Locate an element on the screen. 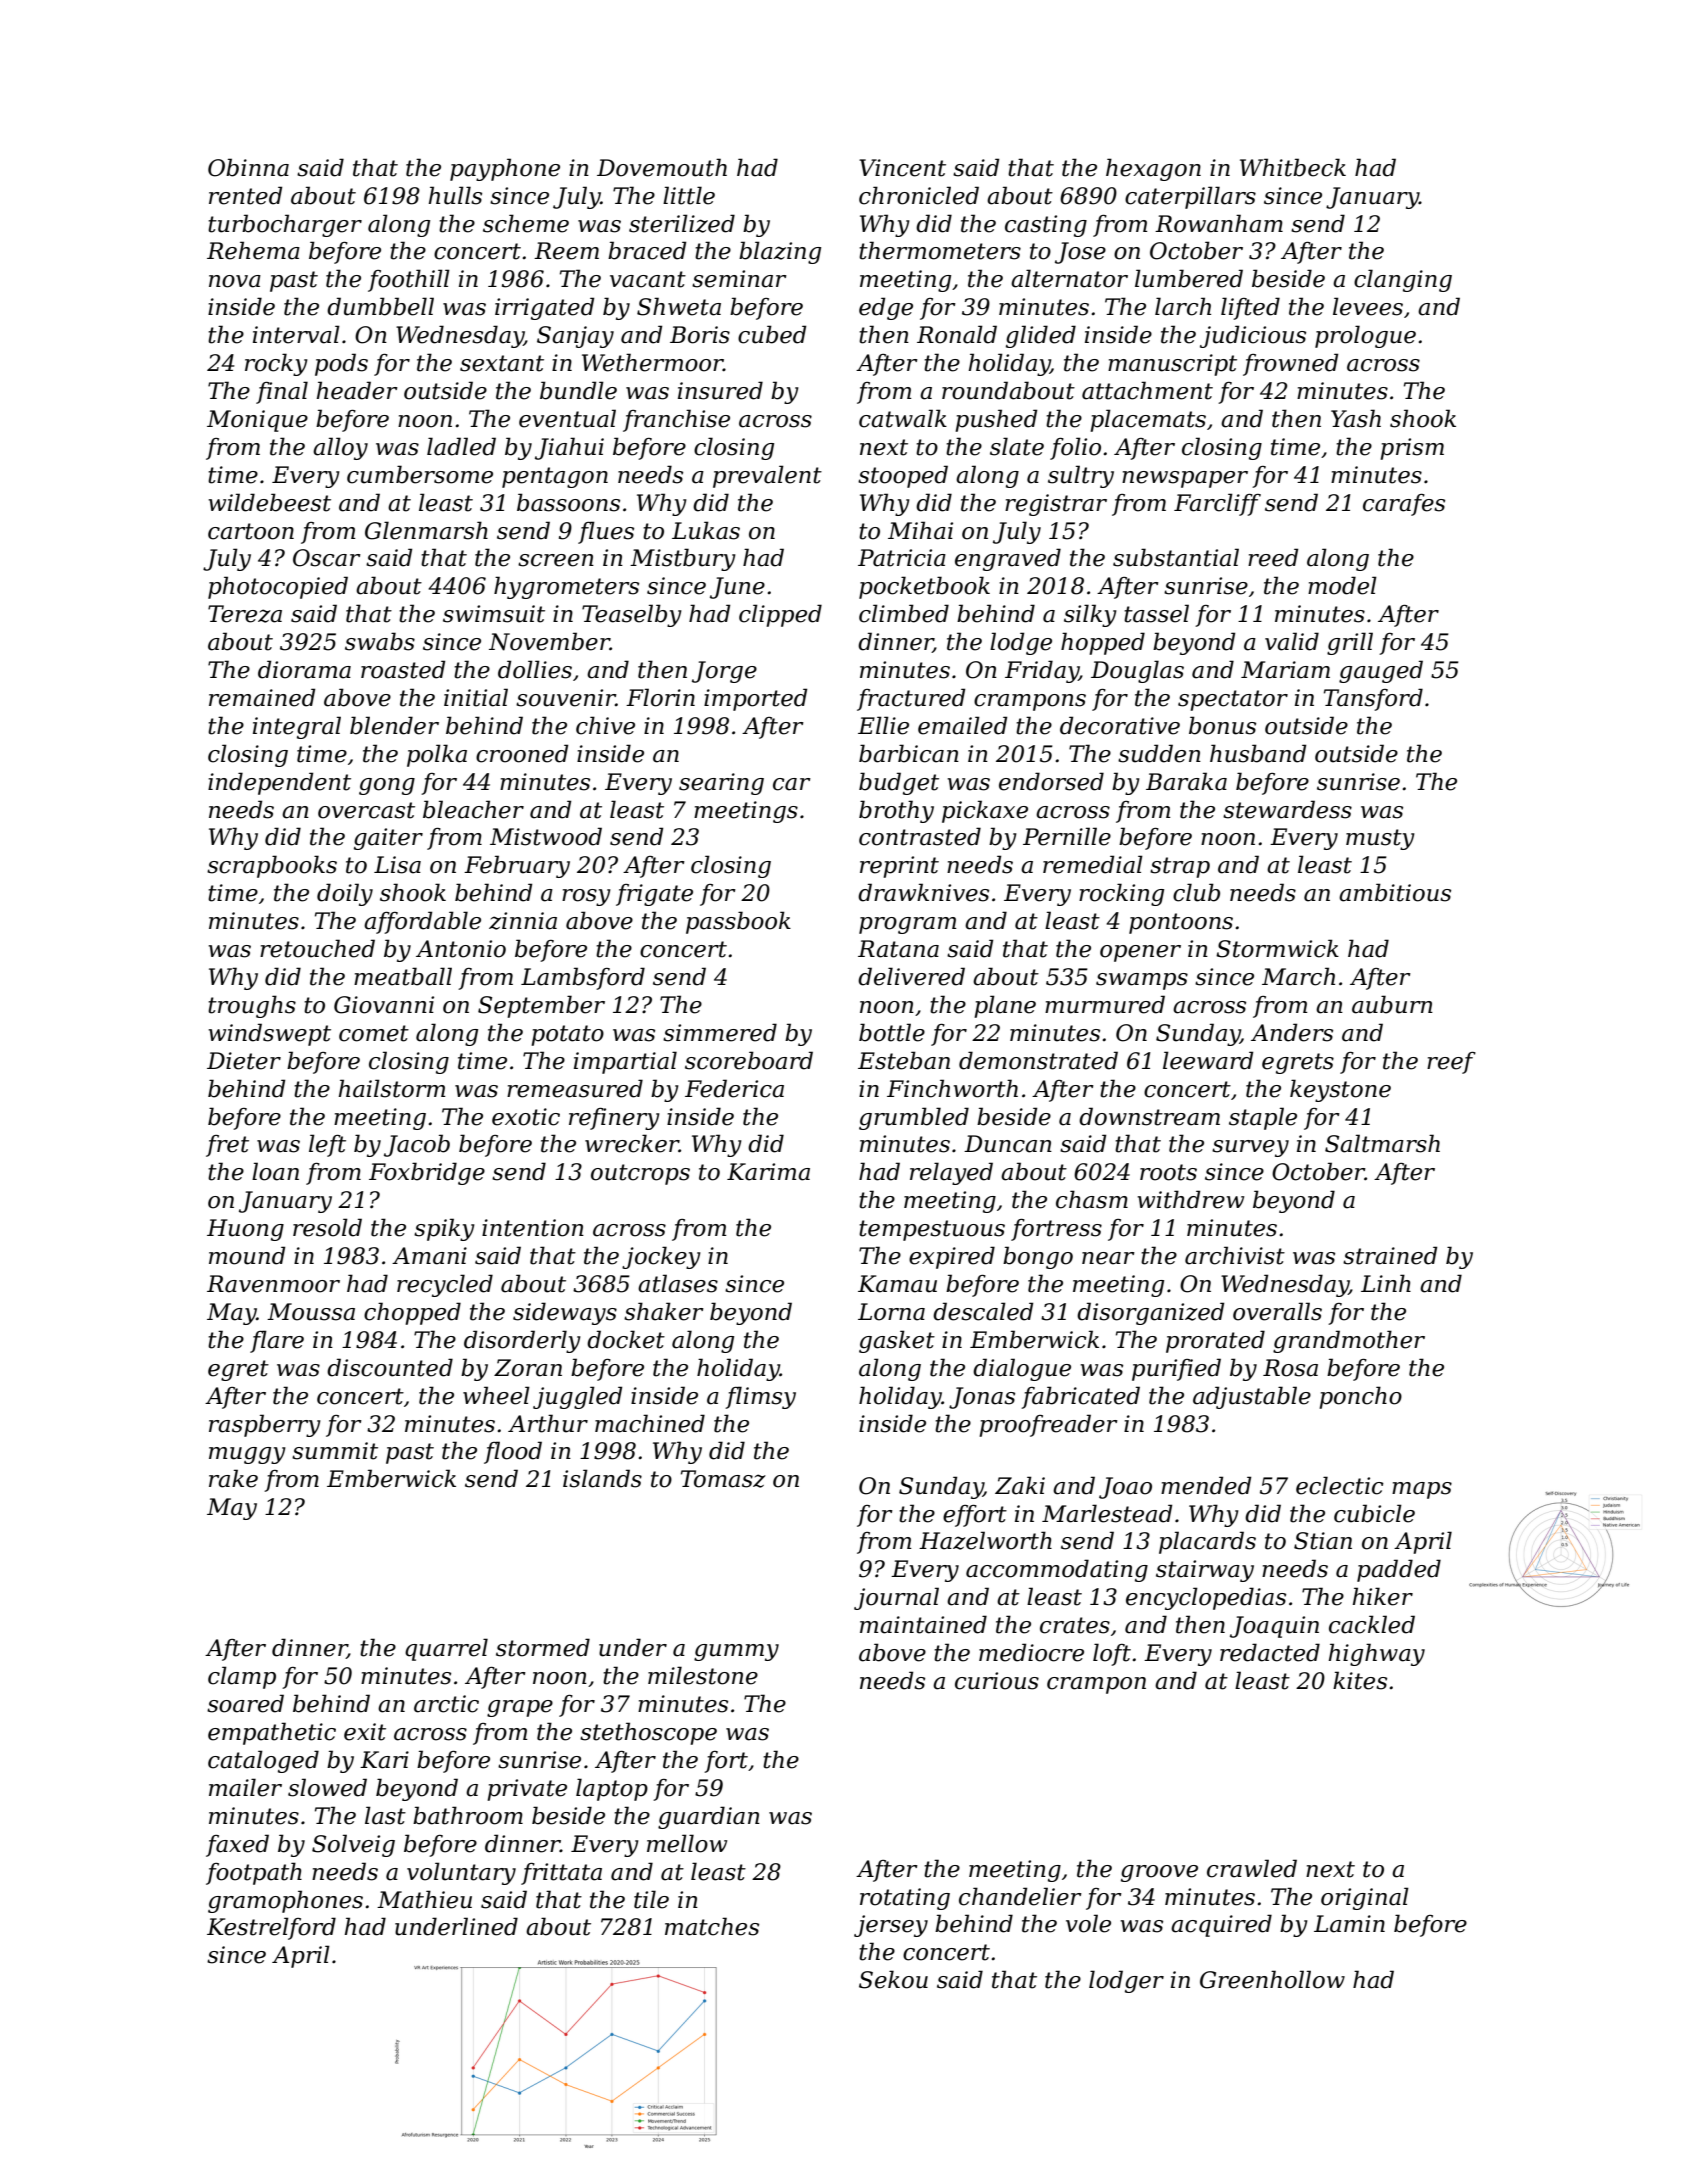 The height and width of the screenshot is (2178, 1683). scheme is located at coordinates (526, 223).
